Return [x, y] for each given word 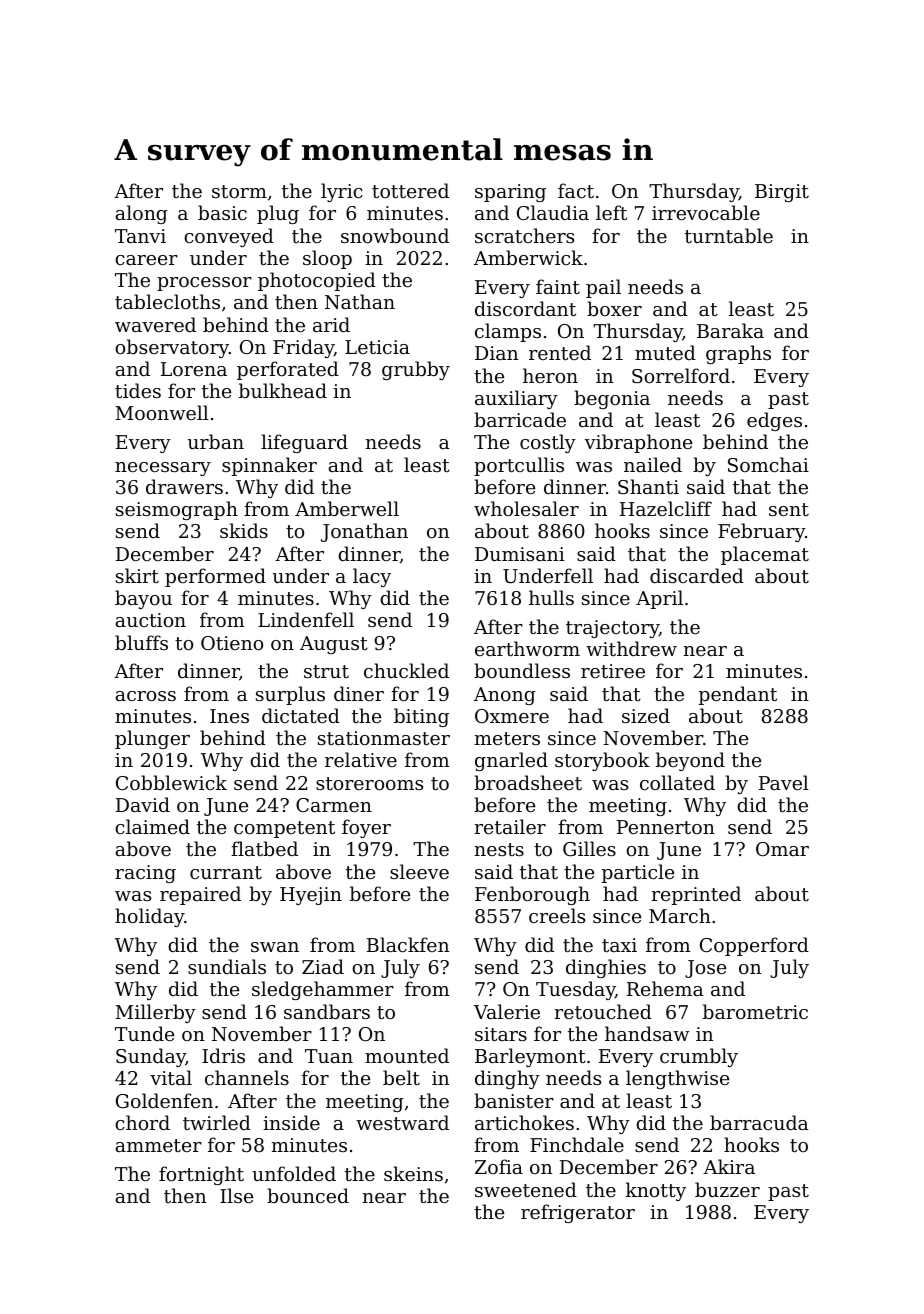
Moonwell [162, 412]
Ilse [236, 1195]
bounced [308, 1195]
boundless [522, 670]
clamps [508, 332]
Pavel [784, 782]
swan [275, 947]
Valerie [507, 1011]
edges [774, 421]
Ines [229, 716]
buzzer [727, 1189]
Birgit [782, 193]
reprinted [696, 895]
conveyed [229, 237]
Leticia [377, 347]
